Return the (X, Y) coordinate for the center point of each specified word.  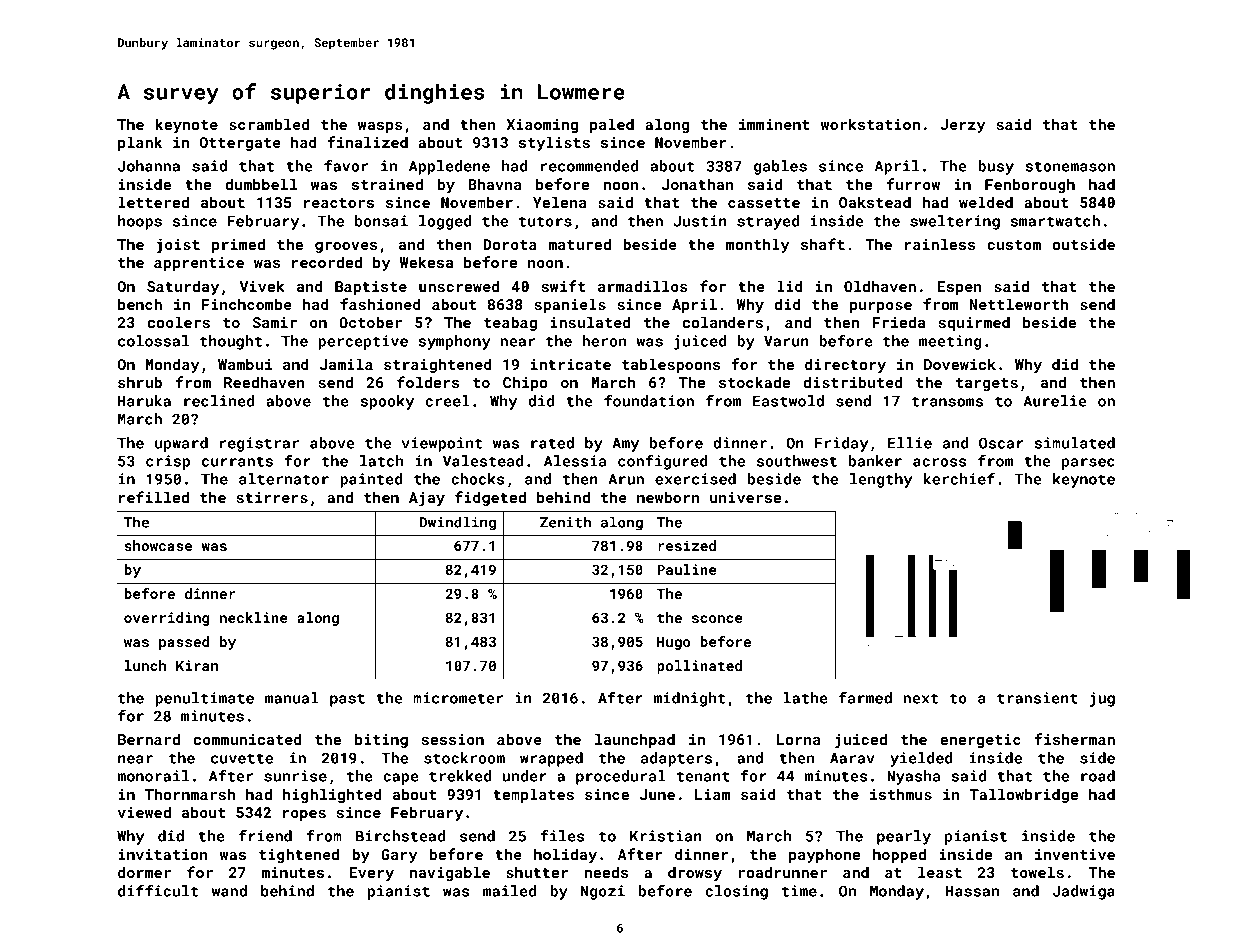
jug (1102, 699)
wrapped (551, 759)
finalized (367, 142)
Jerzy (962, 126)
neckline (254, 617)
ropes (304, 815)
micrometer (458, 698)
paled (612, 125)
